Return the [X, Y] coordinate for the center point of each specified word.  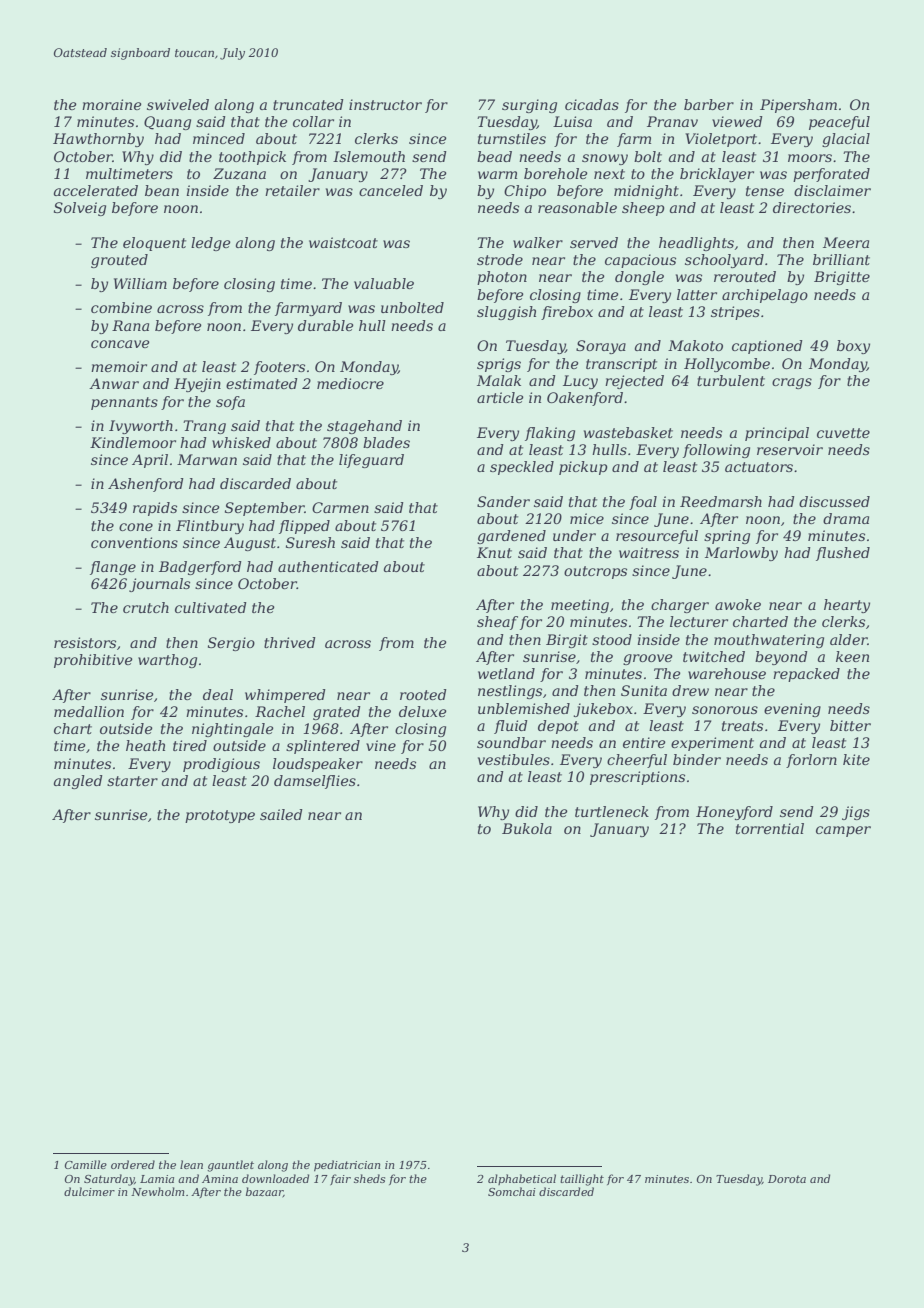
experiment [712, 744]
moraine [112, 104]
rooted [423, 694]
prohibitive [93, 661]
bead [494, 156]
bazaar [264, 1192]
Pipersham [798, 106]
